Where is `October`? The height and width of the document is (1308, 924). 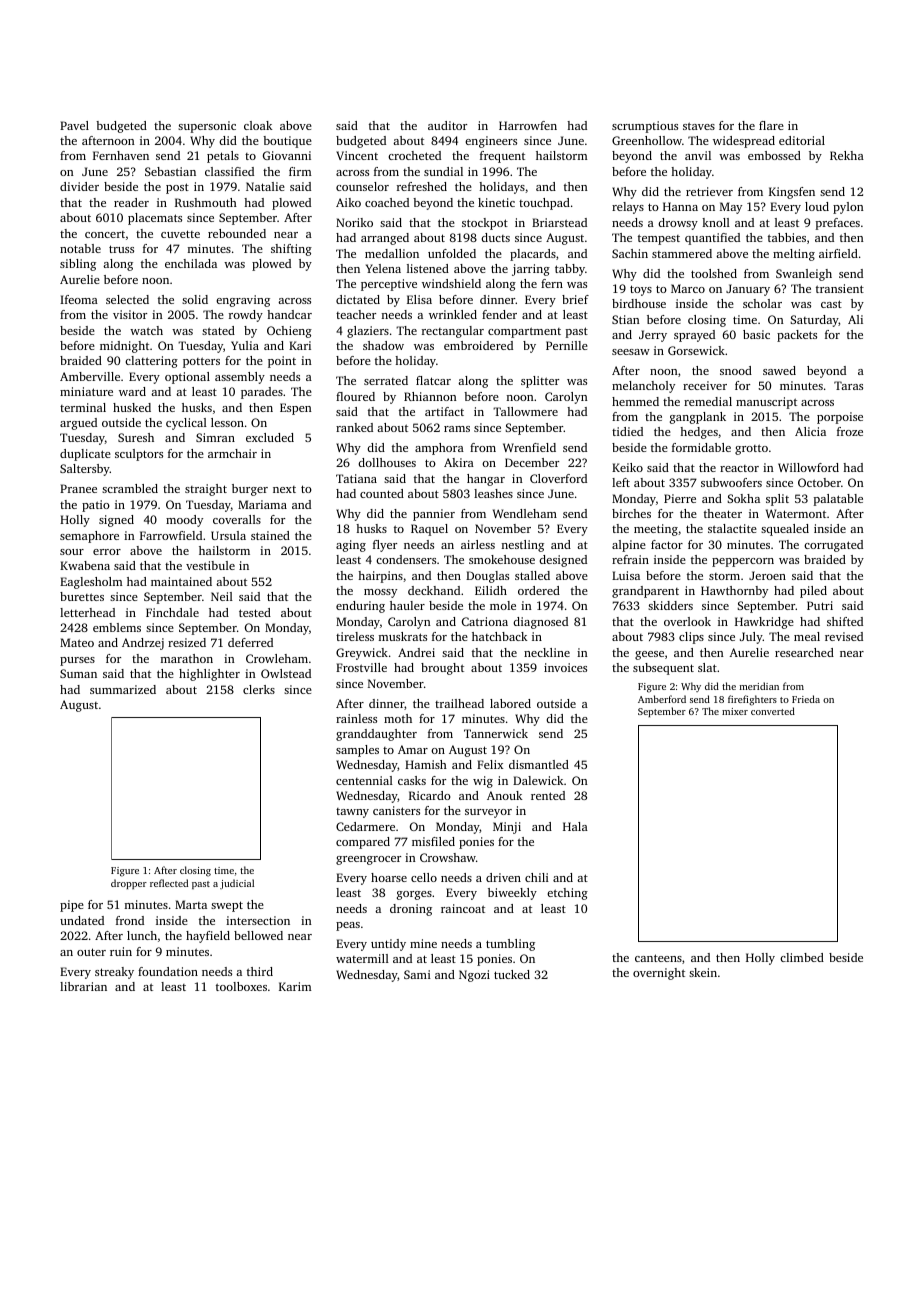
October is located at coordinates (819, 482).
